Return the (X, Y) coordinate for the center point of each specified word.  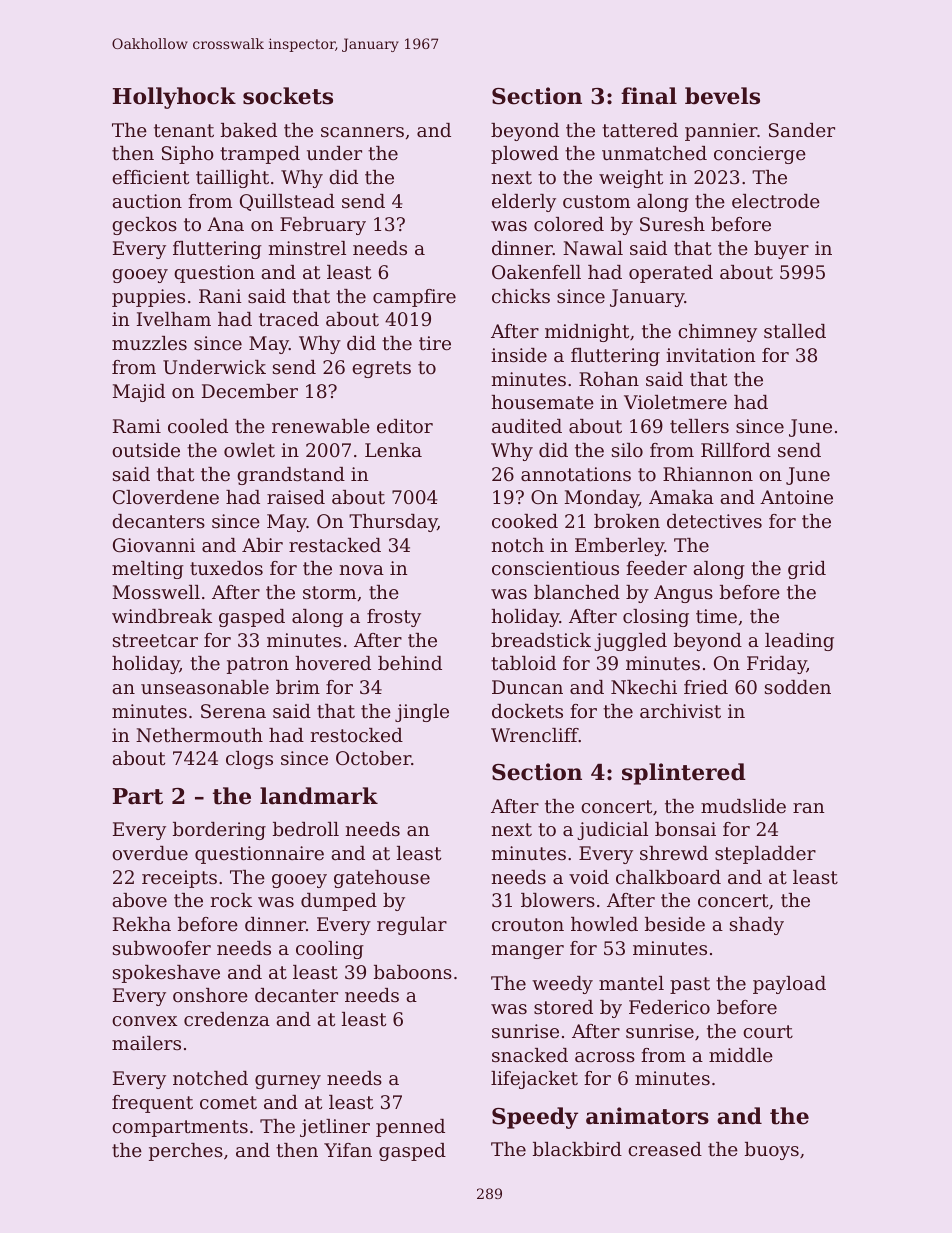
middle (741, 1055)
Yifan (348, 1150)
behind (410, 663)
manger (528, 952)
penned (410, 1128)
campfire (414, 298)
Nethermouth (199, 735)
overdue (150, 853)
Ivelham (174, 319)
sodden (798, 687)
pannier (721, 132)
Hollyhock (174, 98)
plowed (525, 155)
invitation (710, 355)
